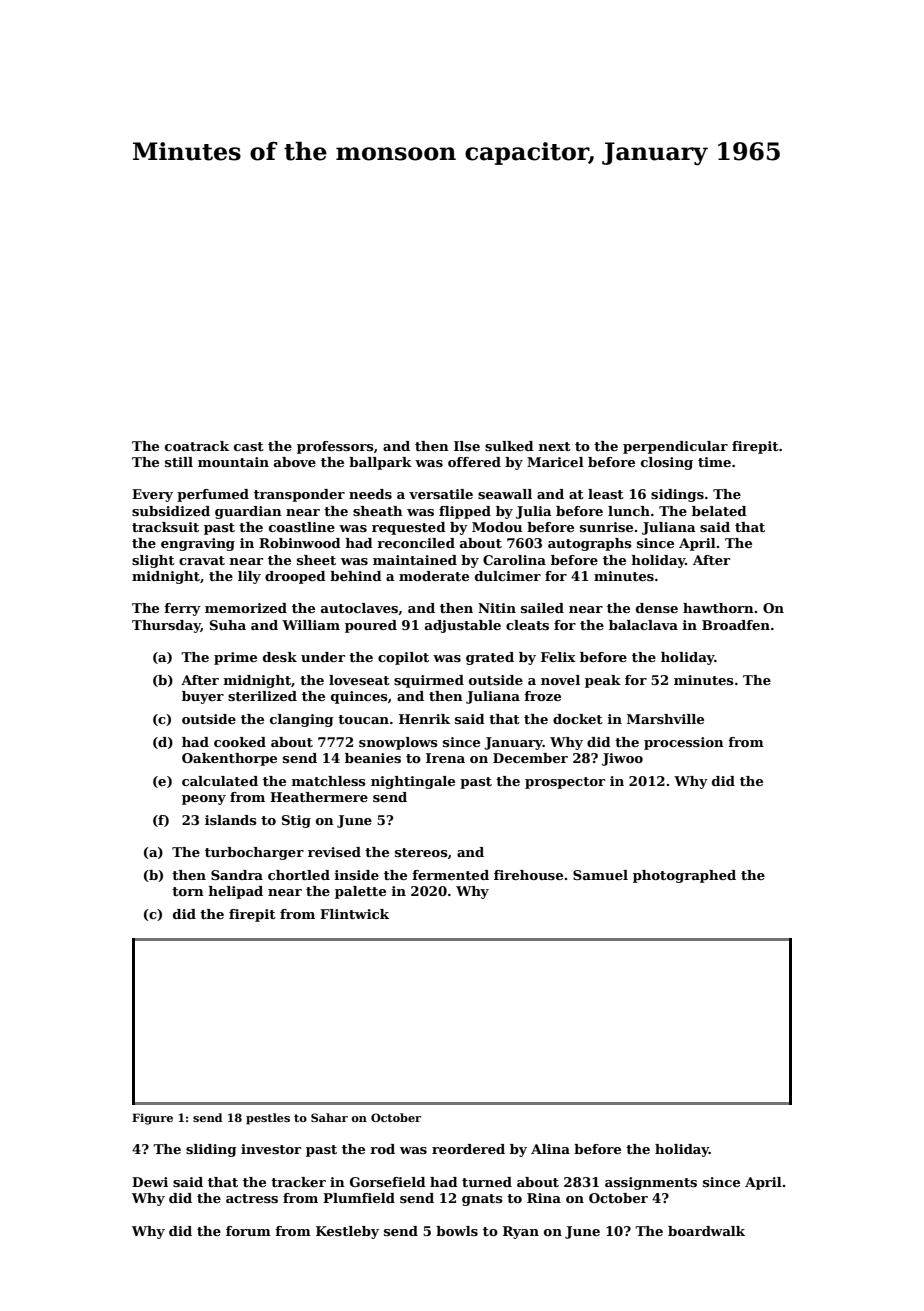 The image size is (924, 1311). I want to click on grated, so click(490, 658).
